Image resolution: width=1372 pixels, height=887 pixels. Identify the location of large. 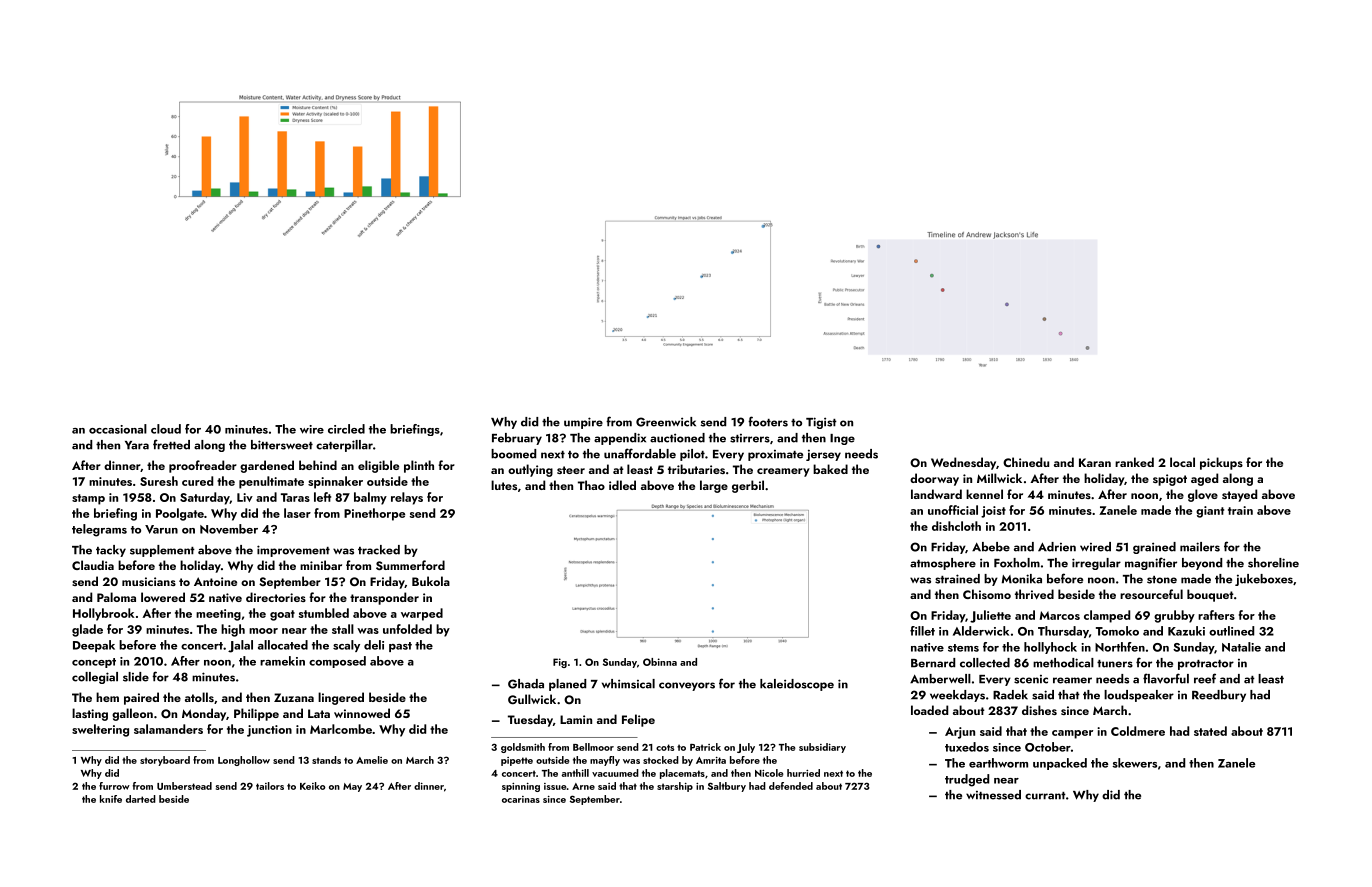
(714, 486).
